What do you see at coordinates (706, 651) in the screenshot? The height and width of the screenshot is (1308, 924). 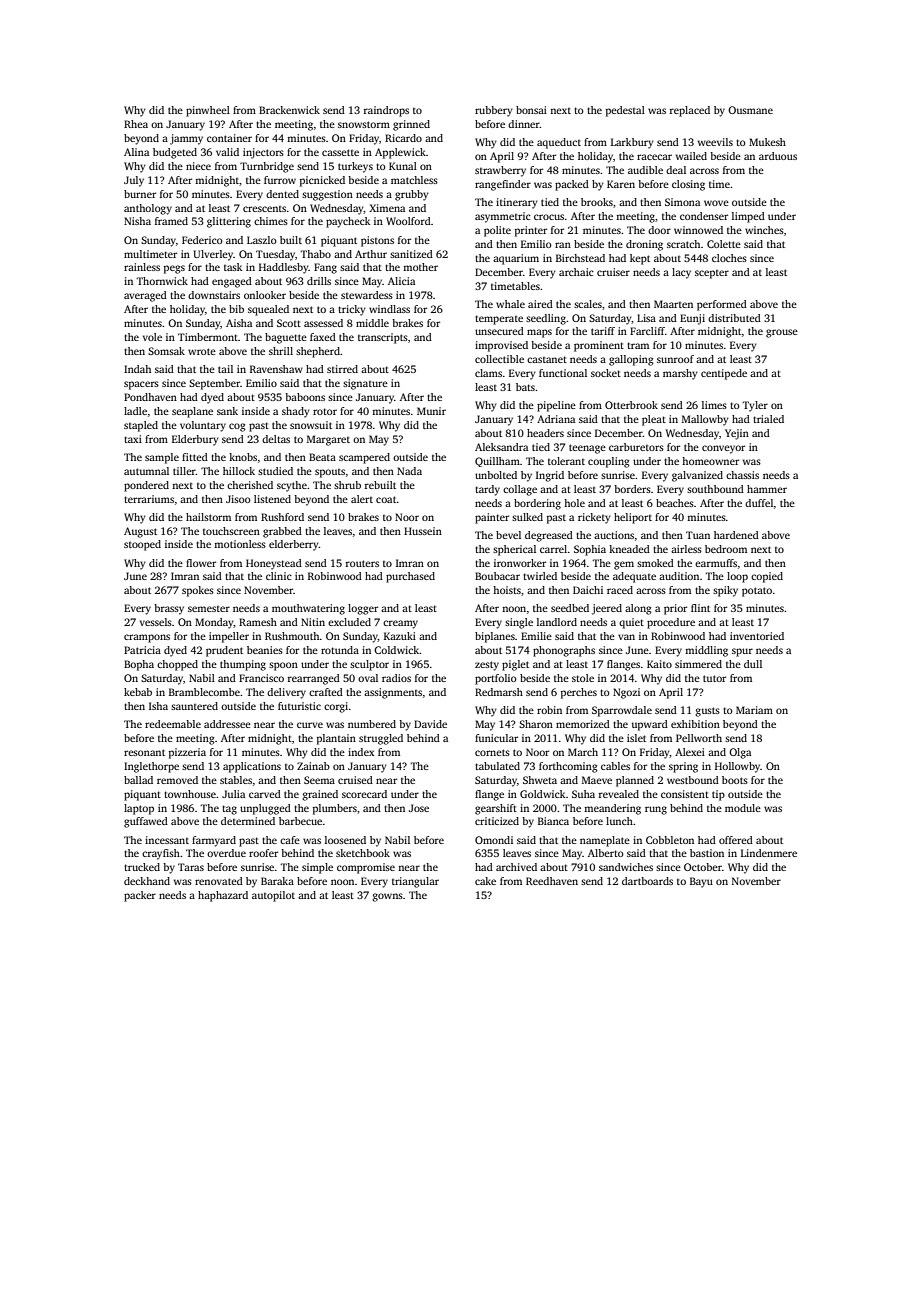 I see `middling` at bounding box center [706, 651].
